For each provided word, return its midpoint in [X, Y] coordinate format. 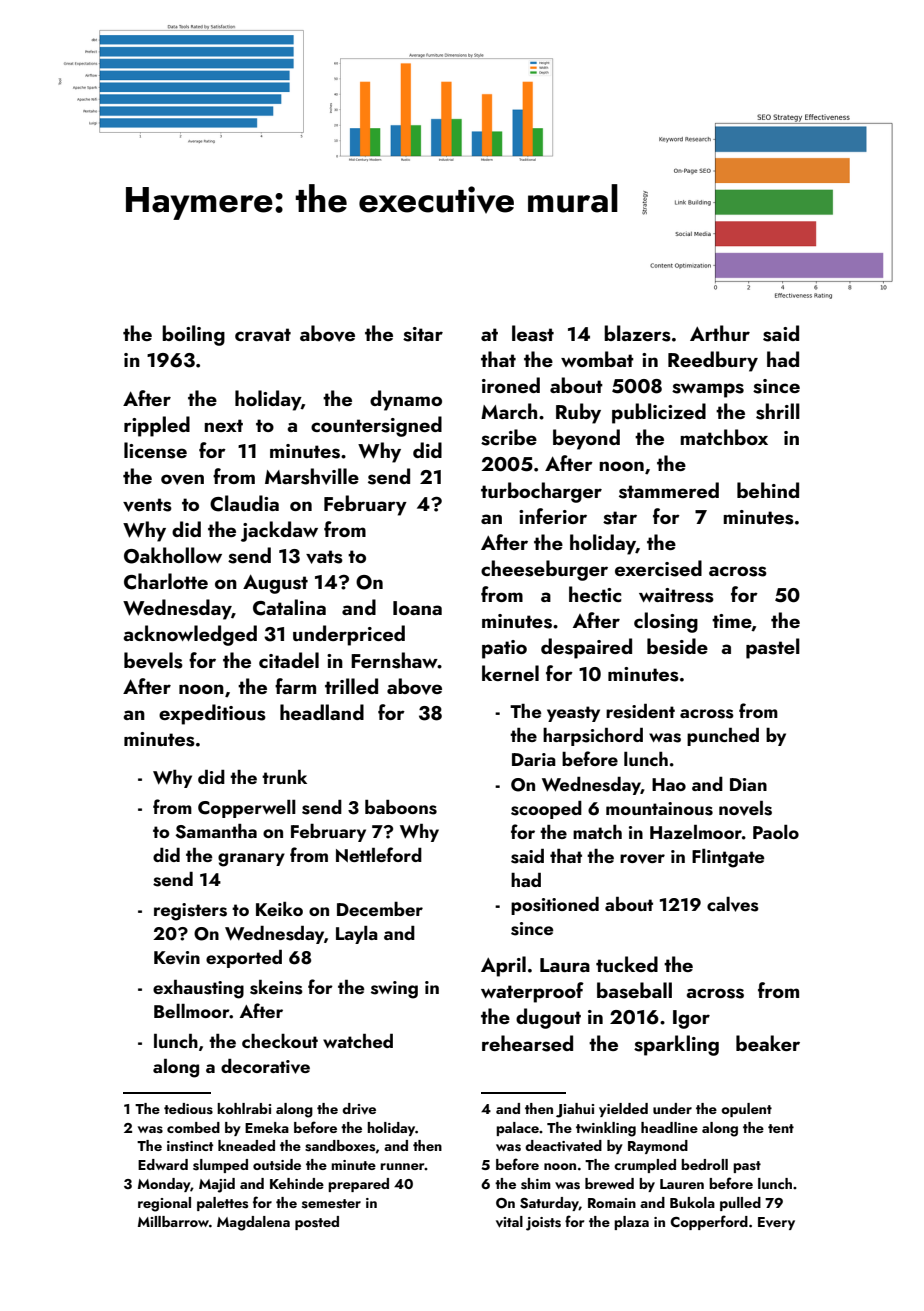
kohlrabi [244, 1108]
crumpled [645, 1166]
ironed [511, 385]
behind [768, 490]
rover [642, 859]
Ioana [417, 608]
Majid [217, 1185]
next [223, 425]
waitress [676, 595]
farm [295, 686]
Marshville [312, 476]
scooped [546, 810]
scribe [509, 437]
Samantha [216, 831]
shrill [778, 411]
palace [517, 1129]
